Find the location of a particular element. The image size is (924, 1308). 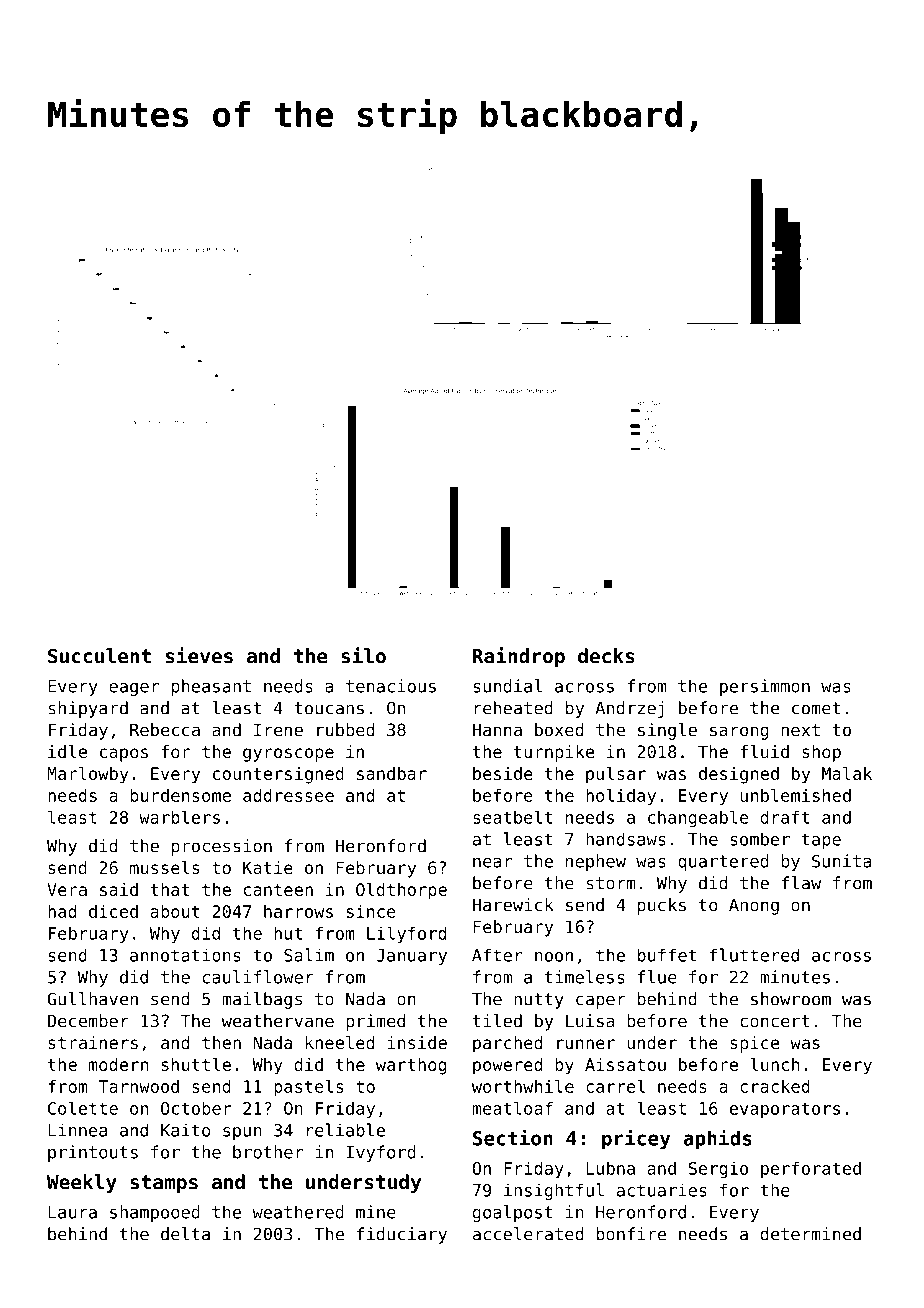

changeable is located at coordinates (698, 819).
